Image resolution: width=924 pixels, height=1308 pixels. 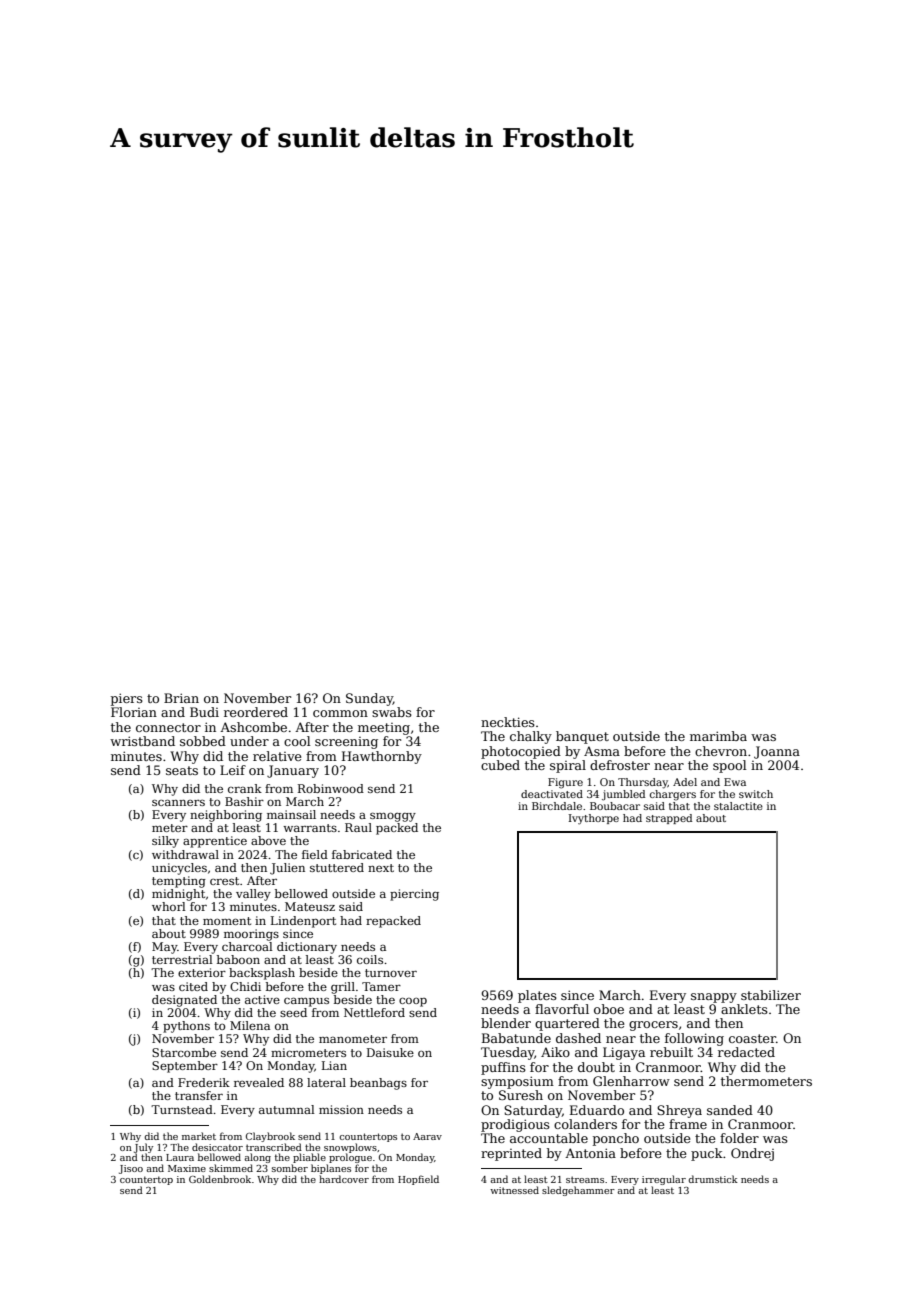 I want to click on piercing, so click(x=414, y=895).
